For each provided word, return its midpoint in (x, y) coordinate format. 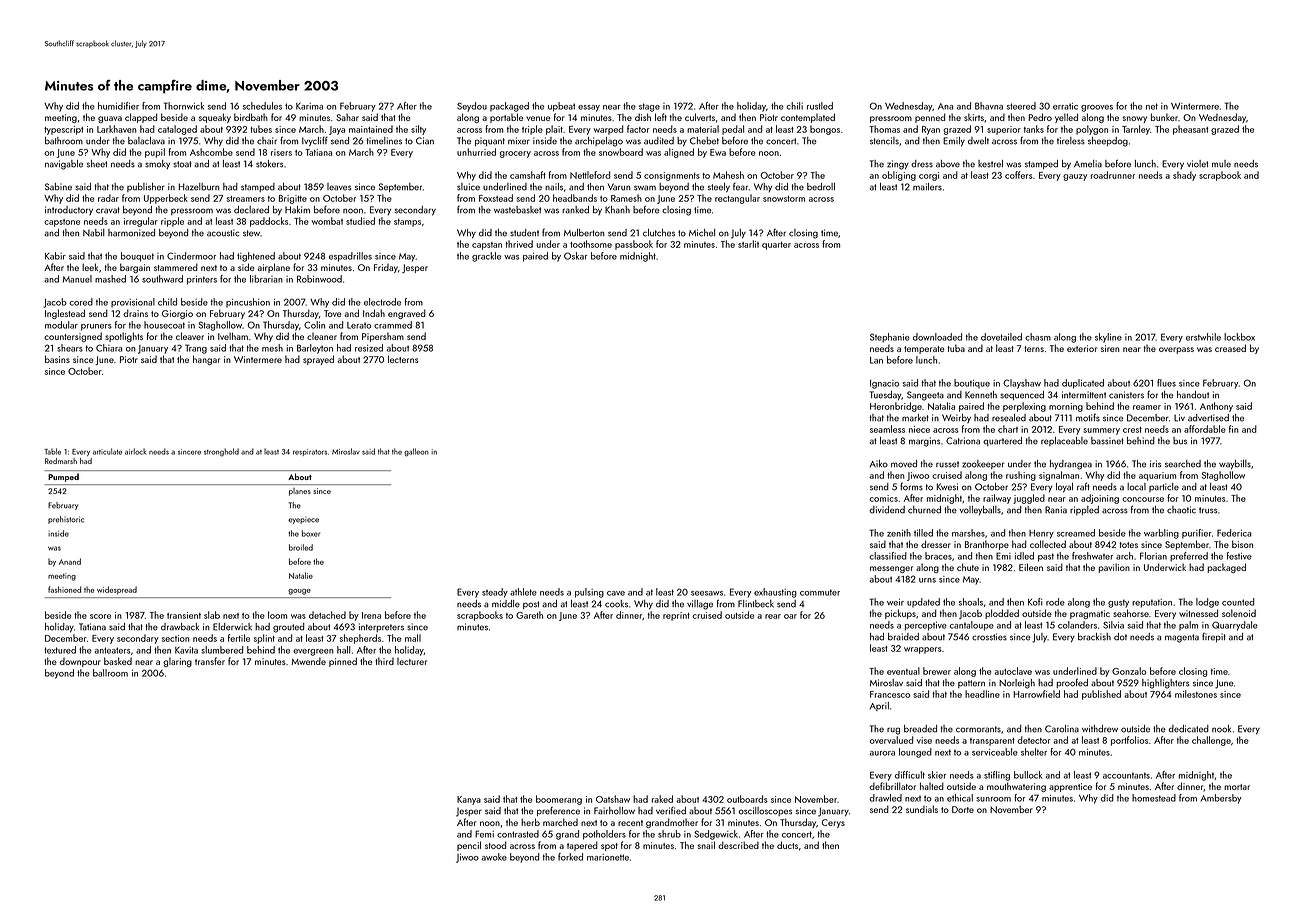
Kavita (186, 650)
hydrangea (1071, 465)
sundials (922, 809)
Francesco (890, 694)
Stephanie (890, 338)
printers (202, 280)
